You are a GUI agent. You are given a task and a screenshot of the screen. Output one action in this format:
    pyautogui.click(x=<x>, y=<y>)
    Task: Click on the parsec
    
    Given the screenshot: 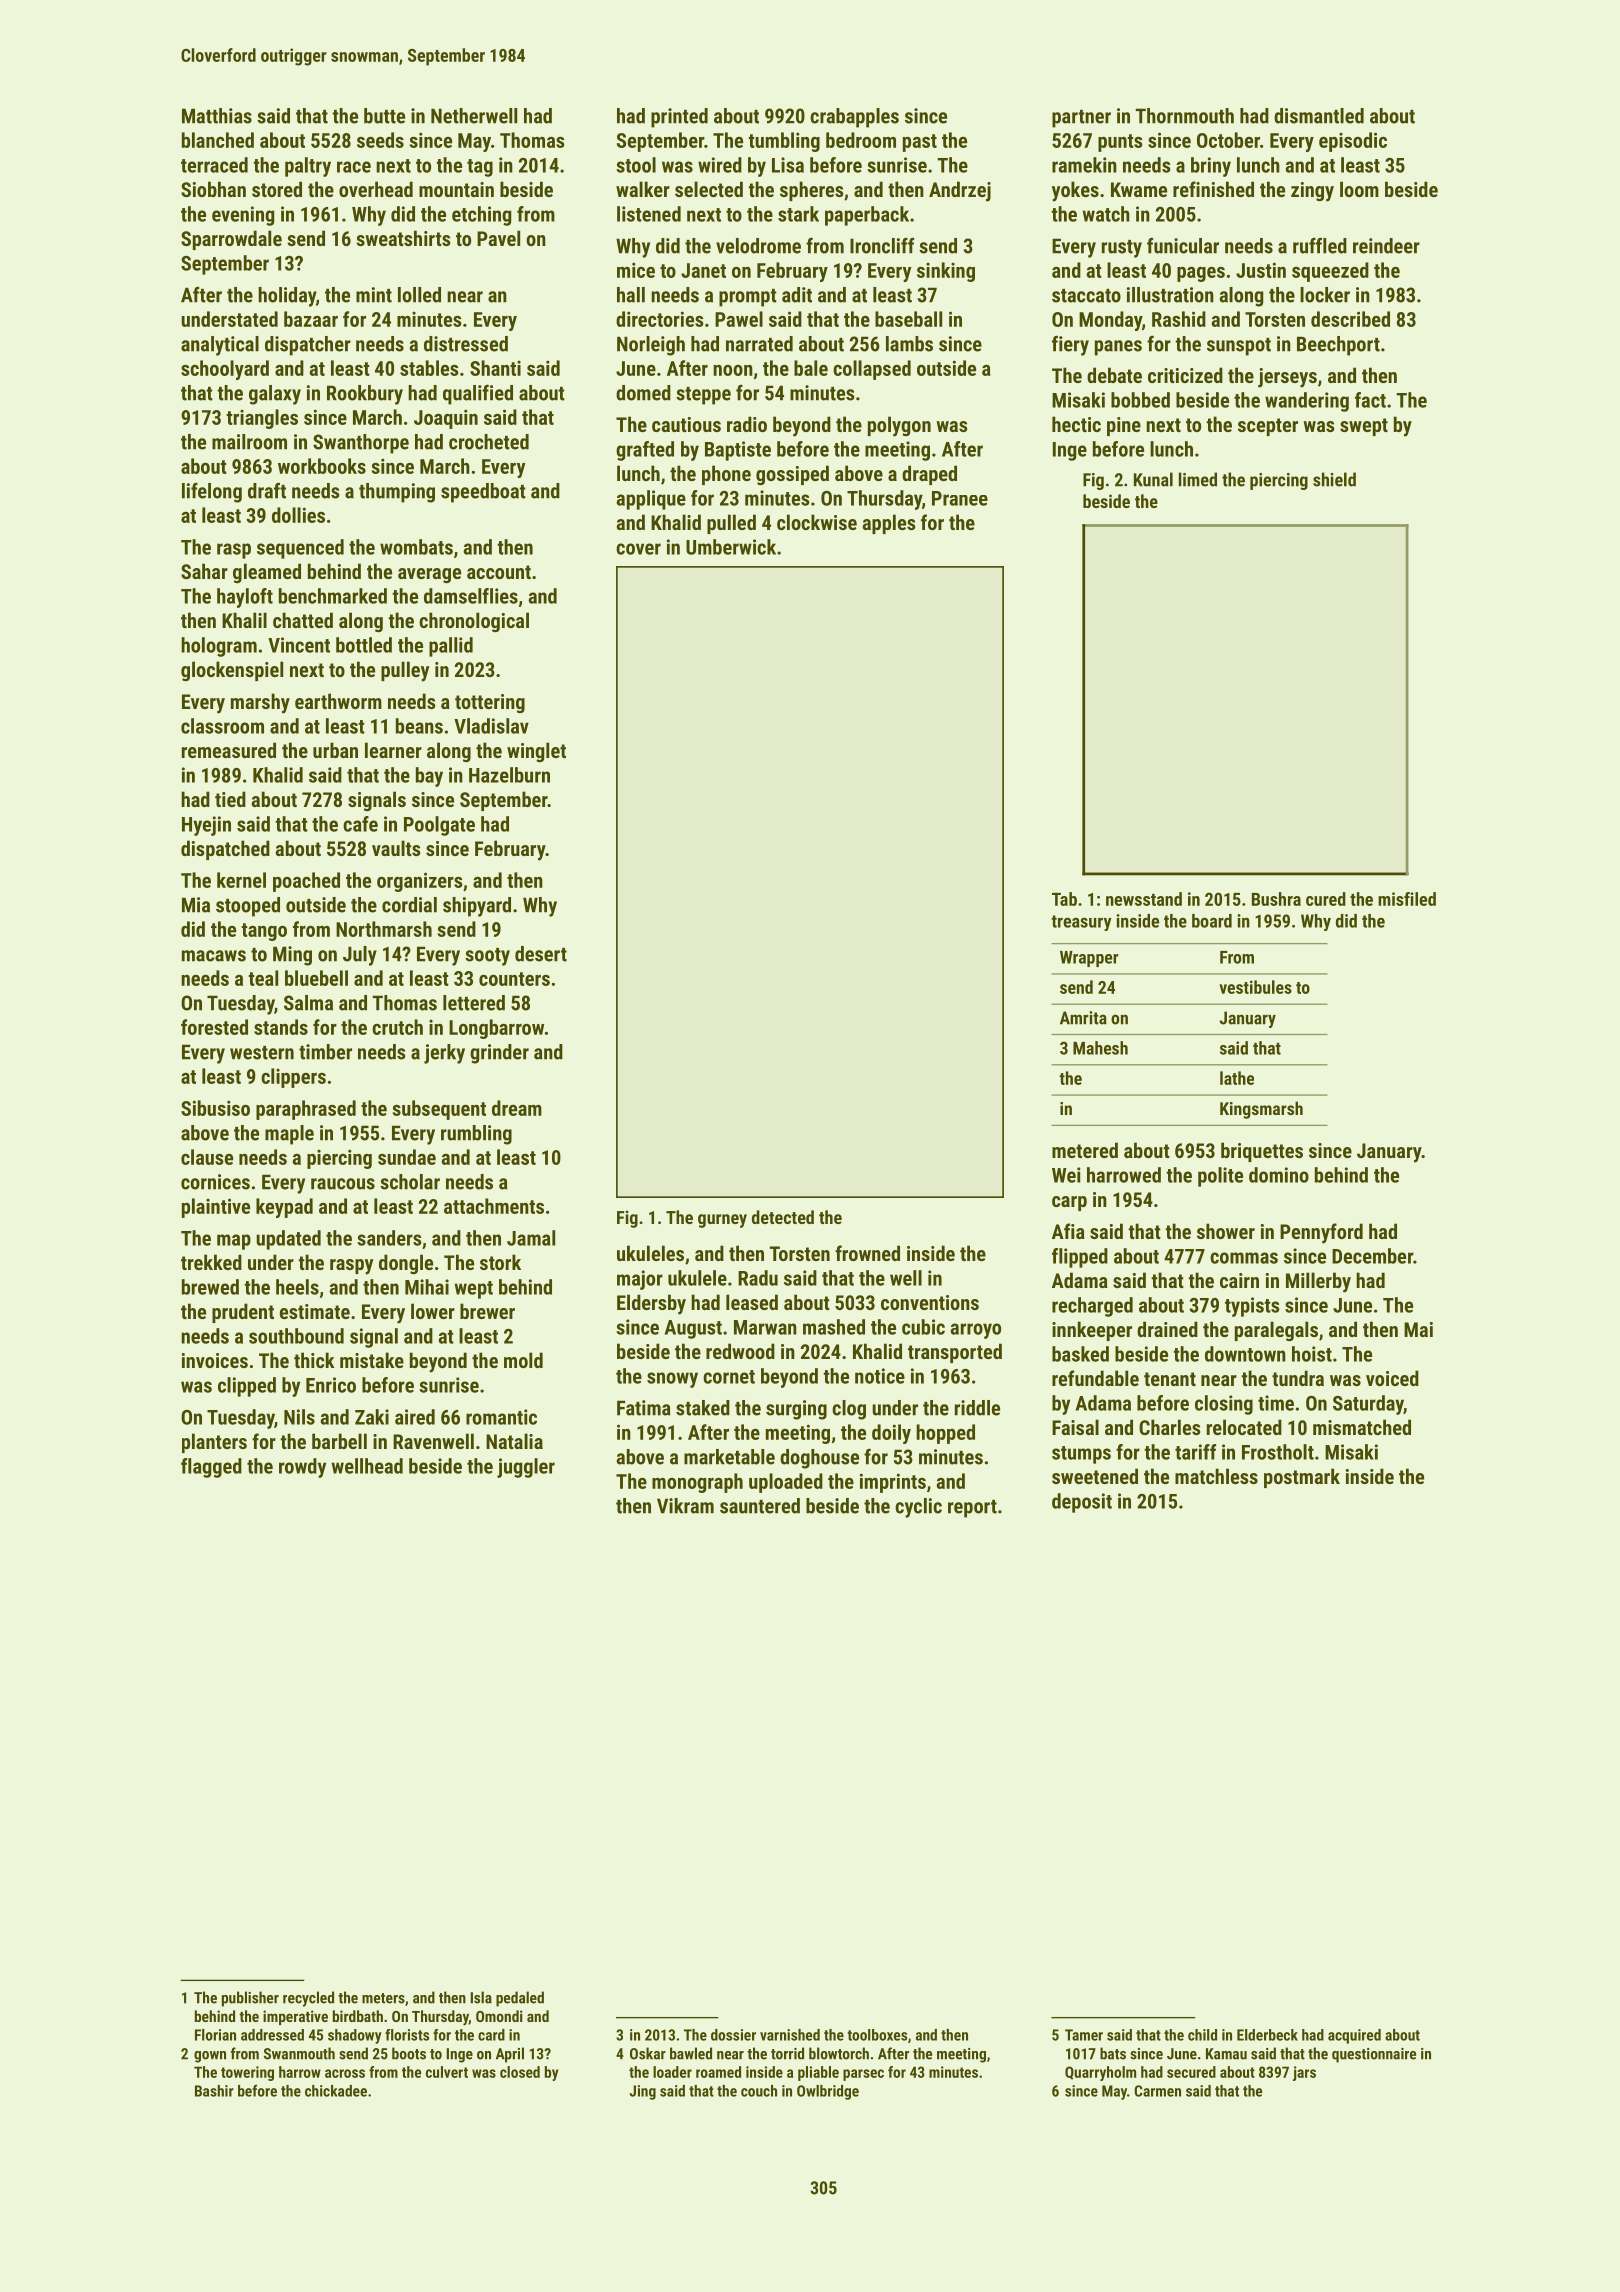 What is the action you would take?
    pyautogui.click(x=863, y=2075)
